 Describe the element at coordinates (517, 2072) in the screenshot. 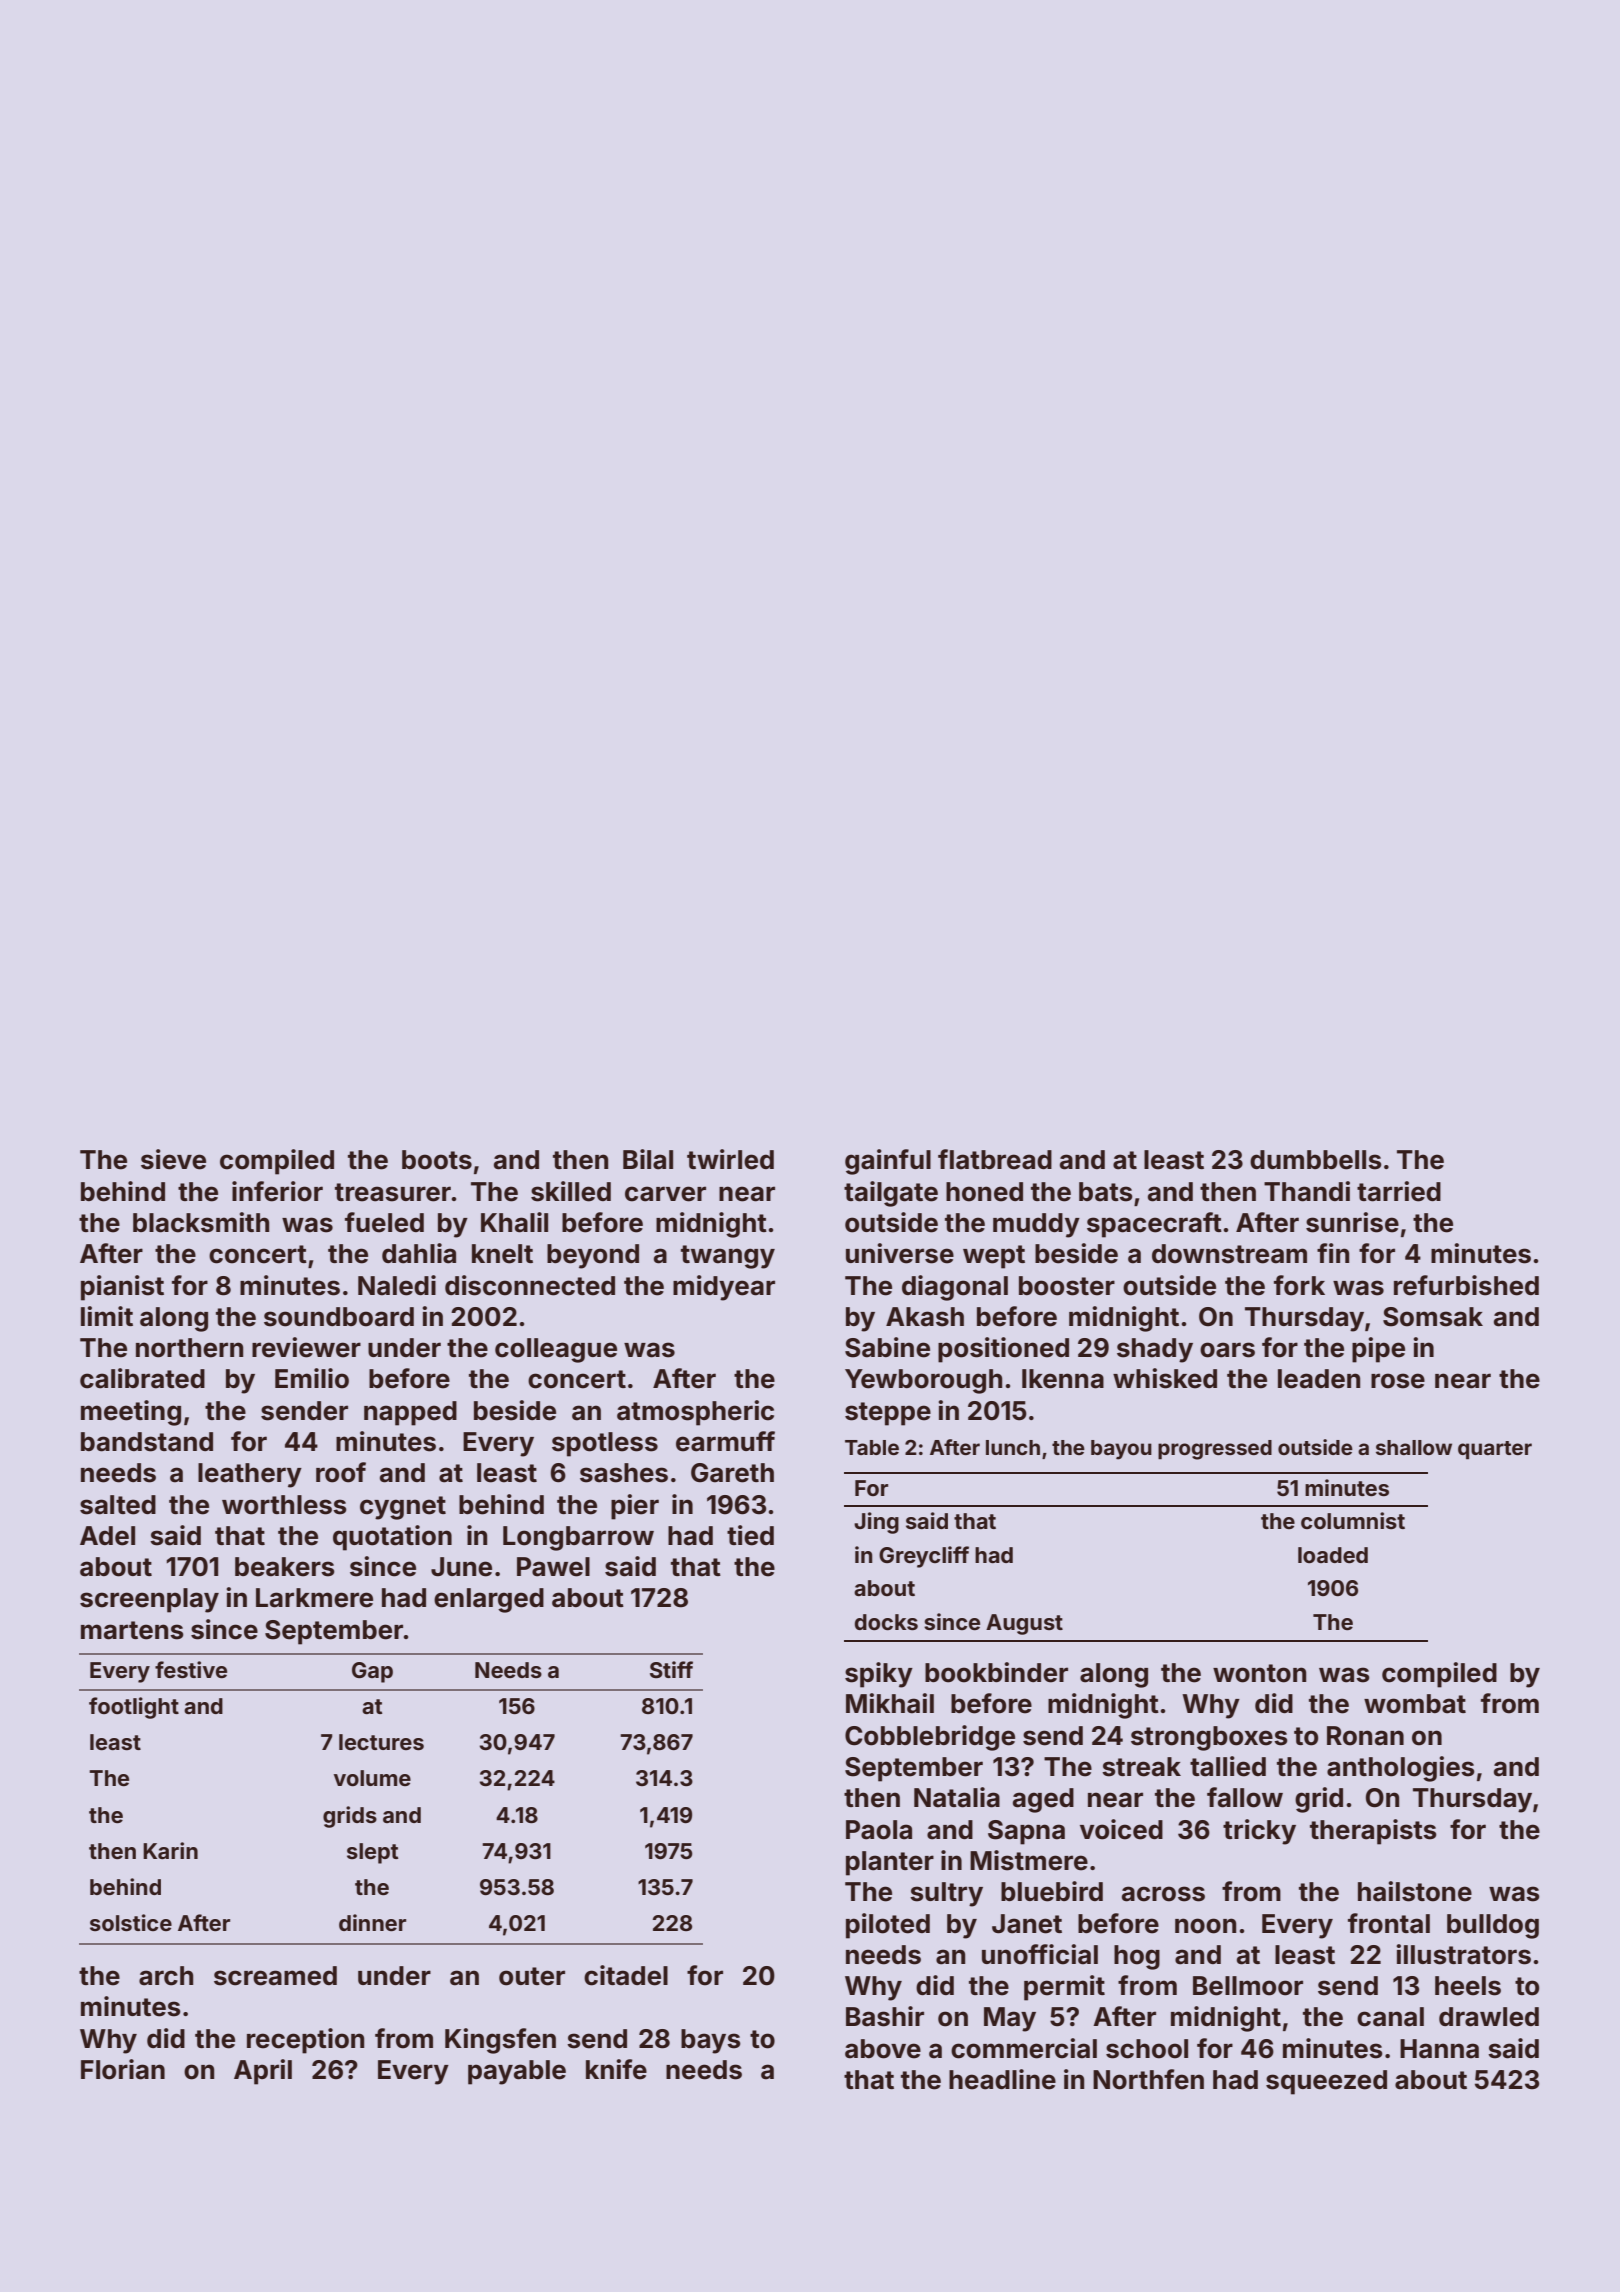

I see `payable` at that location.
